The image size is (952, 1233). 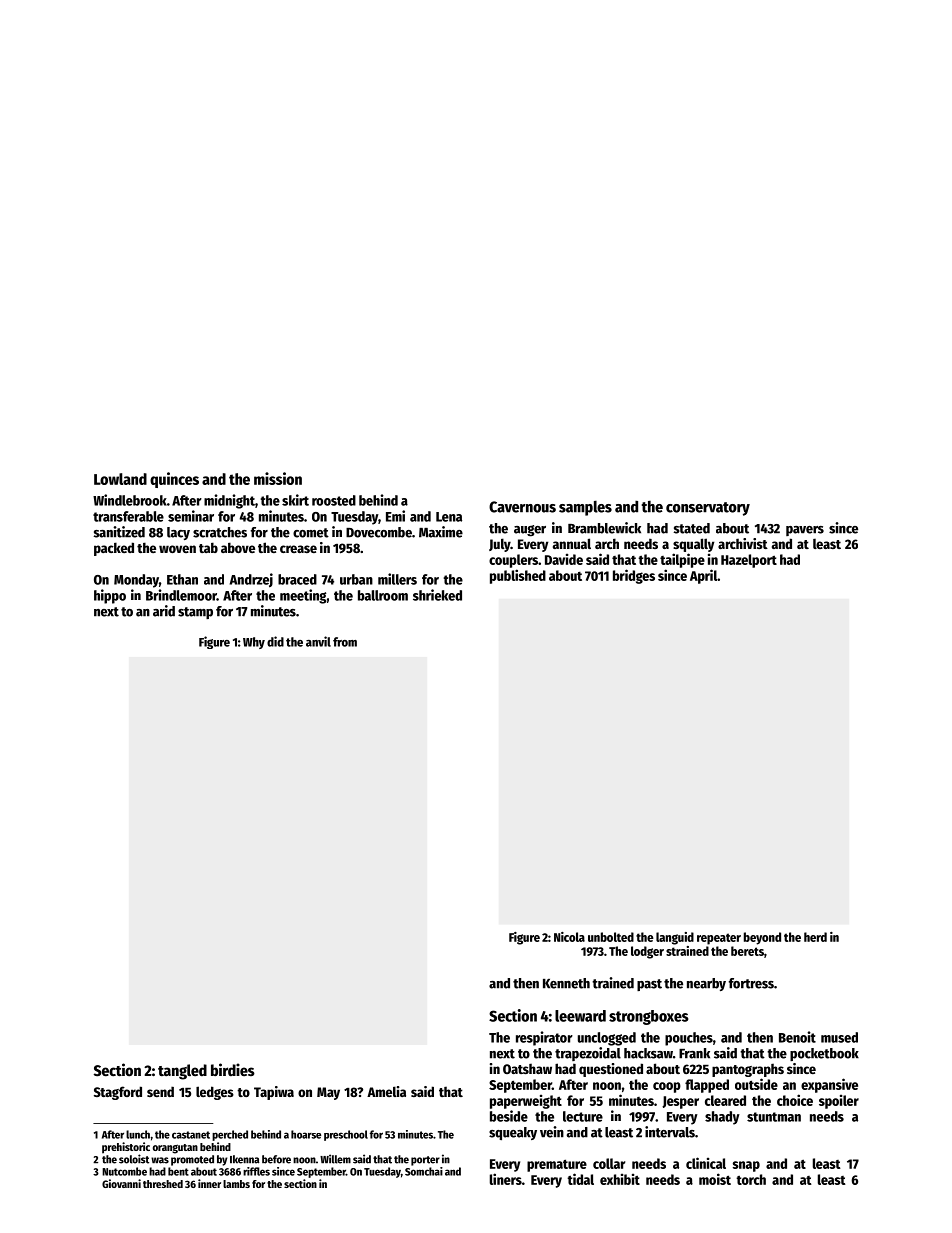 What do you see at coordinates (522, 507) in the page?
I see `Cavernous` at bounding box center [522, 507].
